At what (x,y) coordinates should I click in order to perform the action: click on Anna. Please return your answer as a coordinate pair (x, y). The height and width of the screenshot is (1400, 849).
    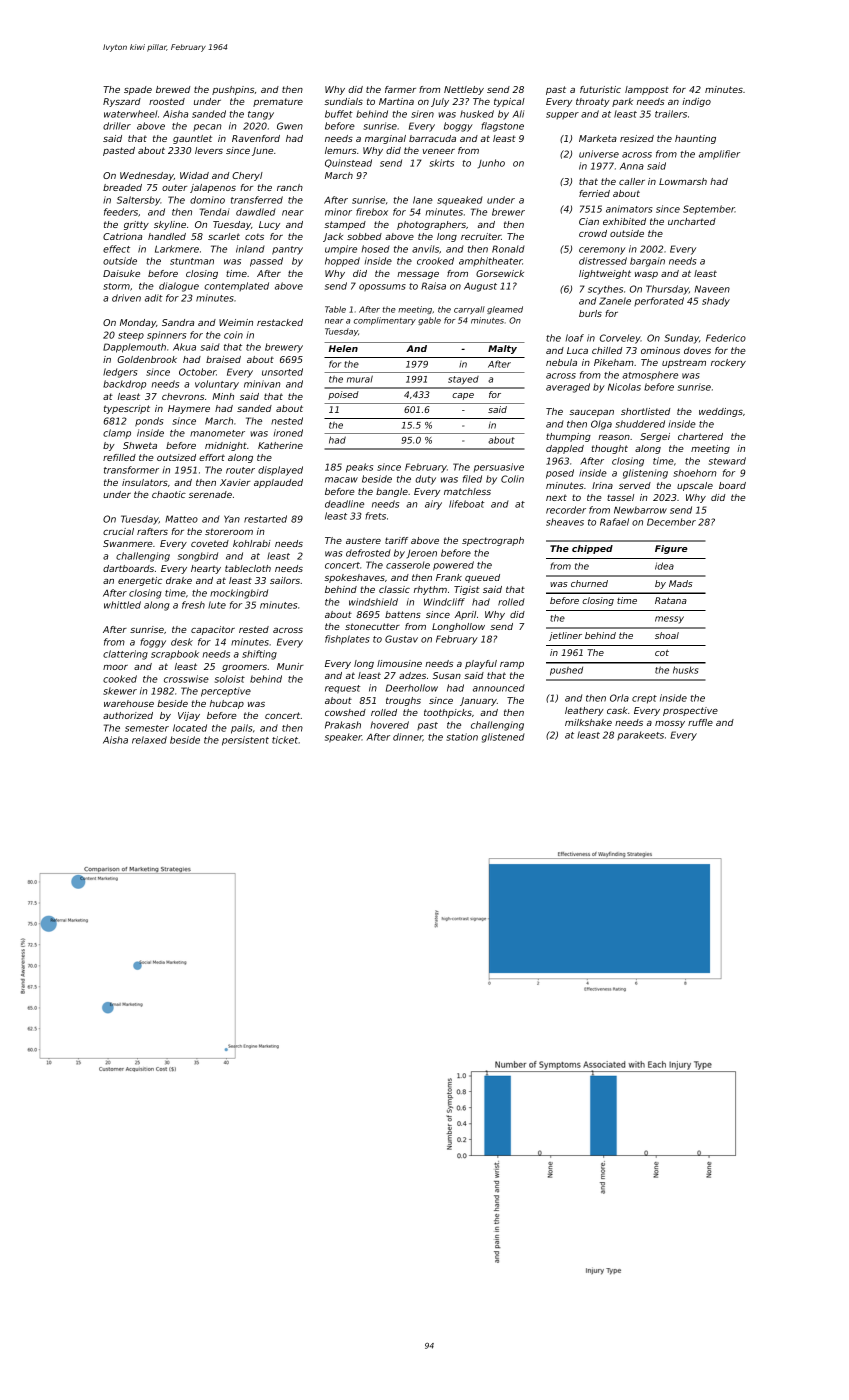
    Looking at the image, I should click on (632, 166).
